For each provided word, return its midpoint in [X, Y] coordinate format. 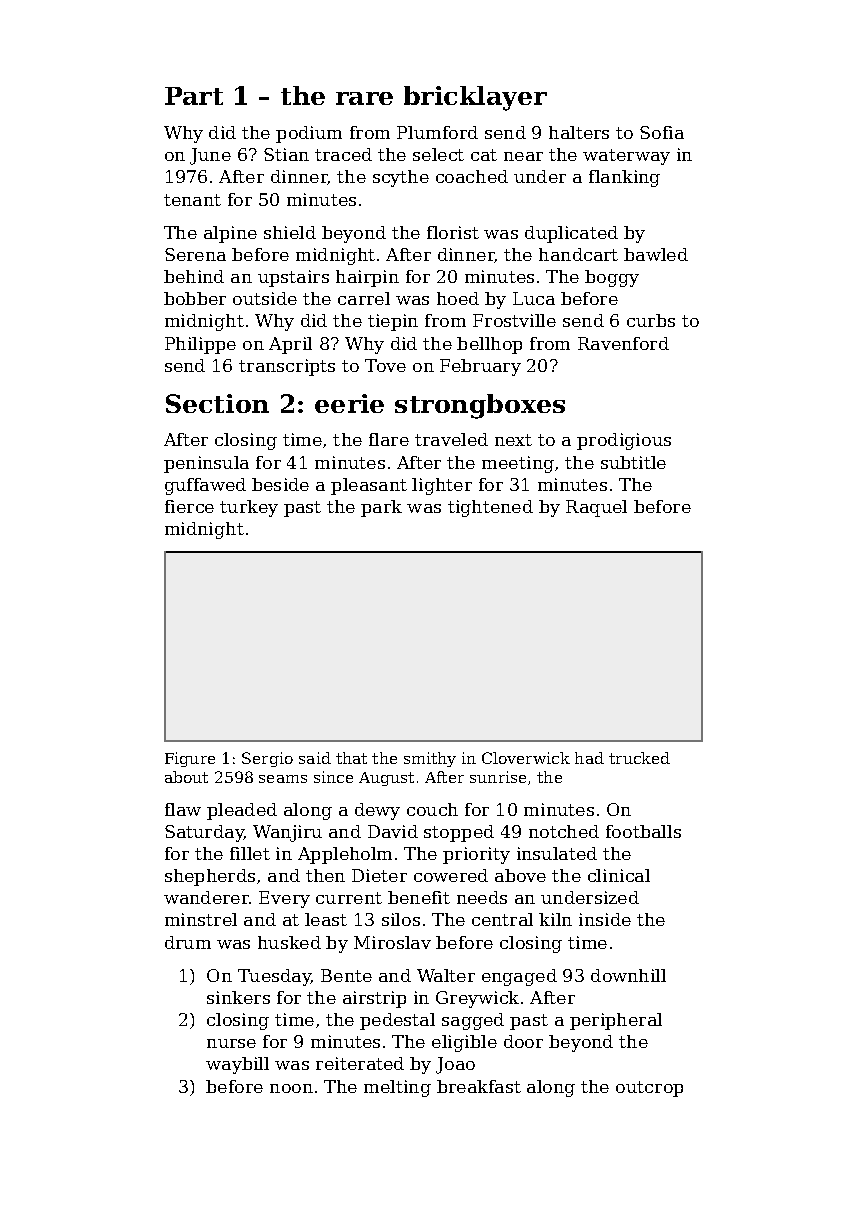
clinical [619, 875]
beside [280, 484]
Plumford [437, 132]
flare [389, 439]
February [480, 367]
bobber [195, 298]
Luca [534, 298]
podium [309, 134]
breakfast [479, 1086]
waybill [237, 1065]
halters [579, 132]
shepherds [210, 877]
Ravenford [623, 343]
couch [432, 809]
